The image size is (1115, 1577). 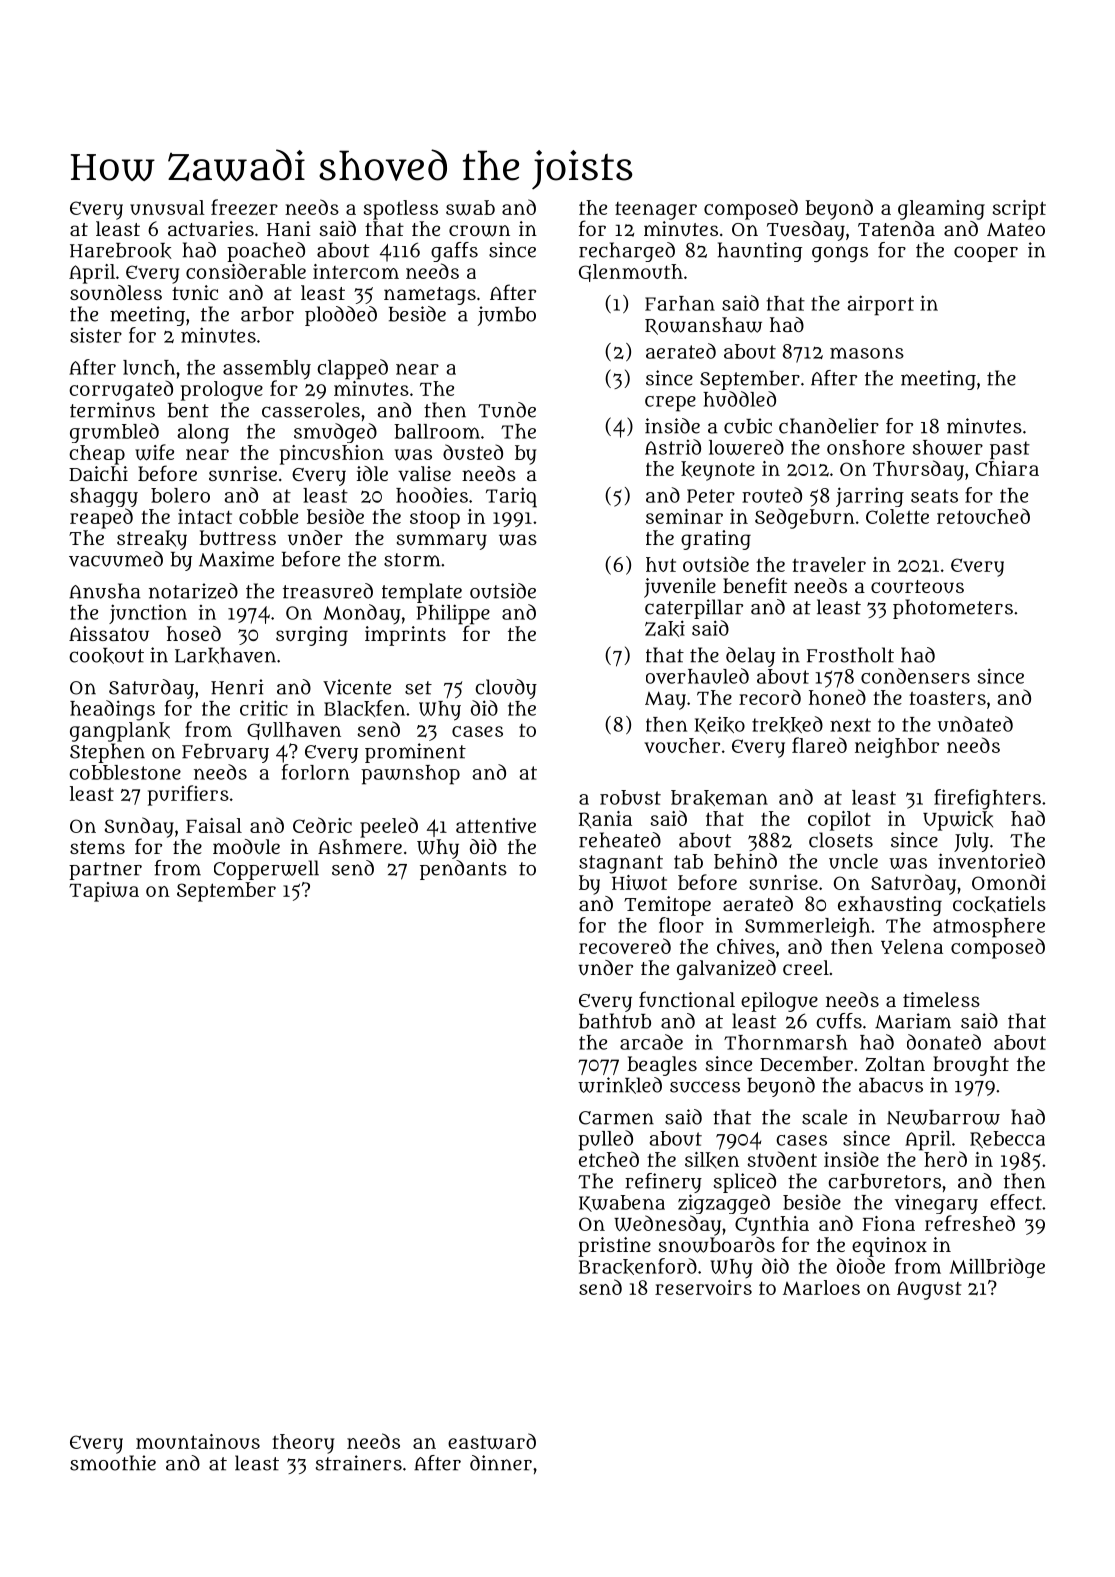 I want to click on gleaming, so click(x=941, y=210).
